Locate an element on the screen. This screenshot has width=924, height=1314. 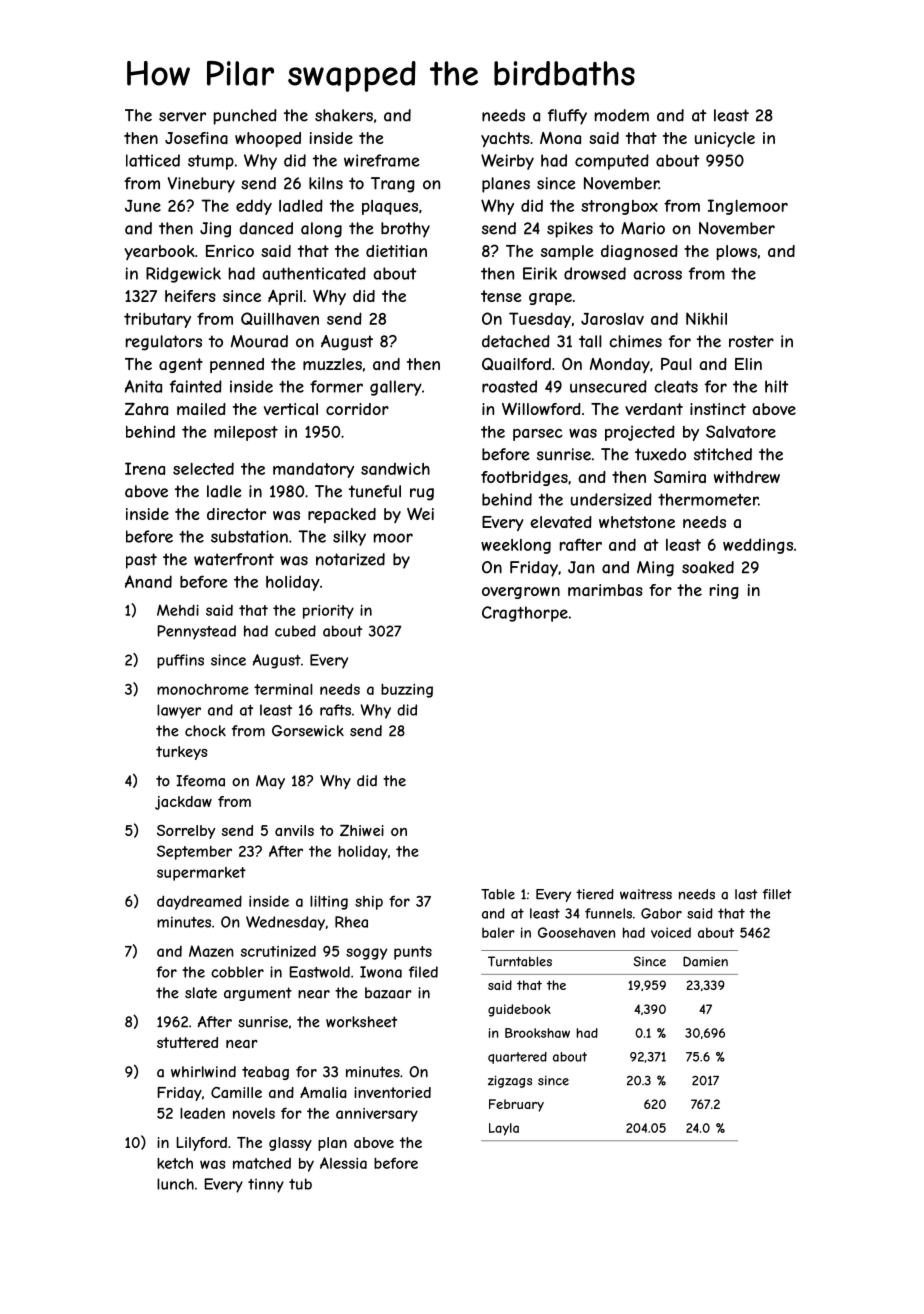
plows is located at coordinates (737, 252).
